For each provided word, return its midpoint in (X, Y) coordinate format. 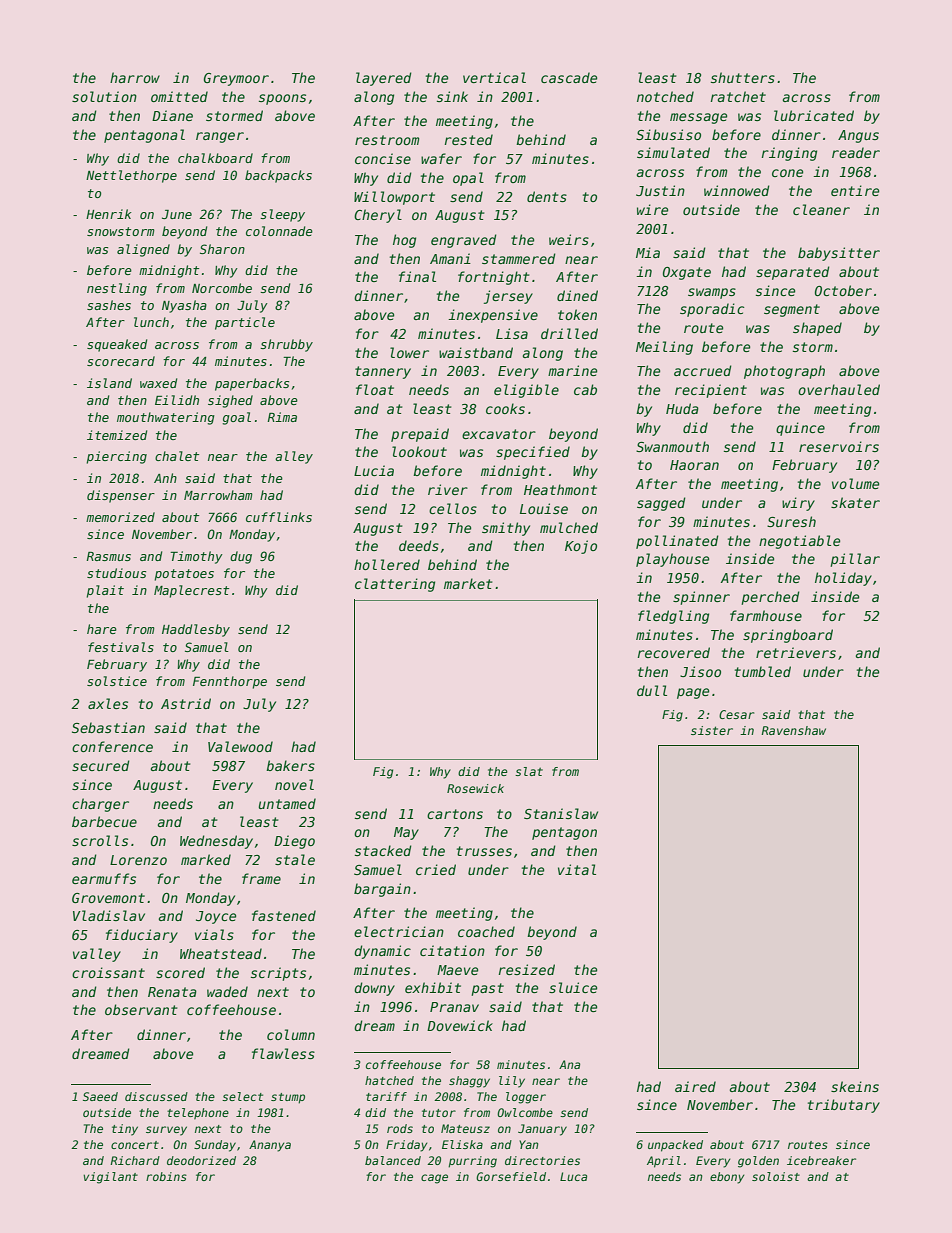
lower (409, 352)
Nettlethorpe (131, 176)
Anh (165, 478)
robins (166, 1176)
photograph (784, 372)
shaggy (469, 1082)
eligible (526, 391)
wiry (798, 504)
